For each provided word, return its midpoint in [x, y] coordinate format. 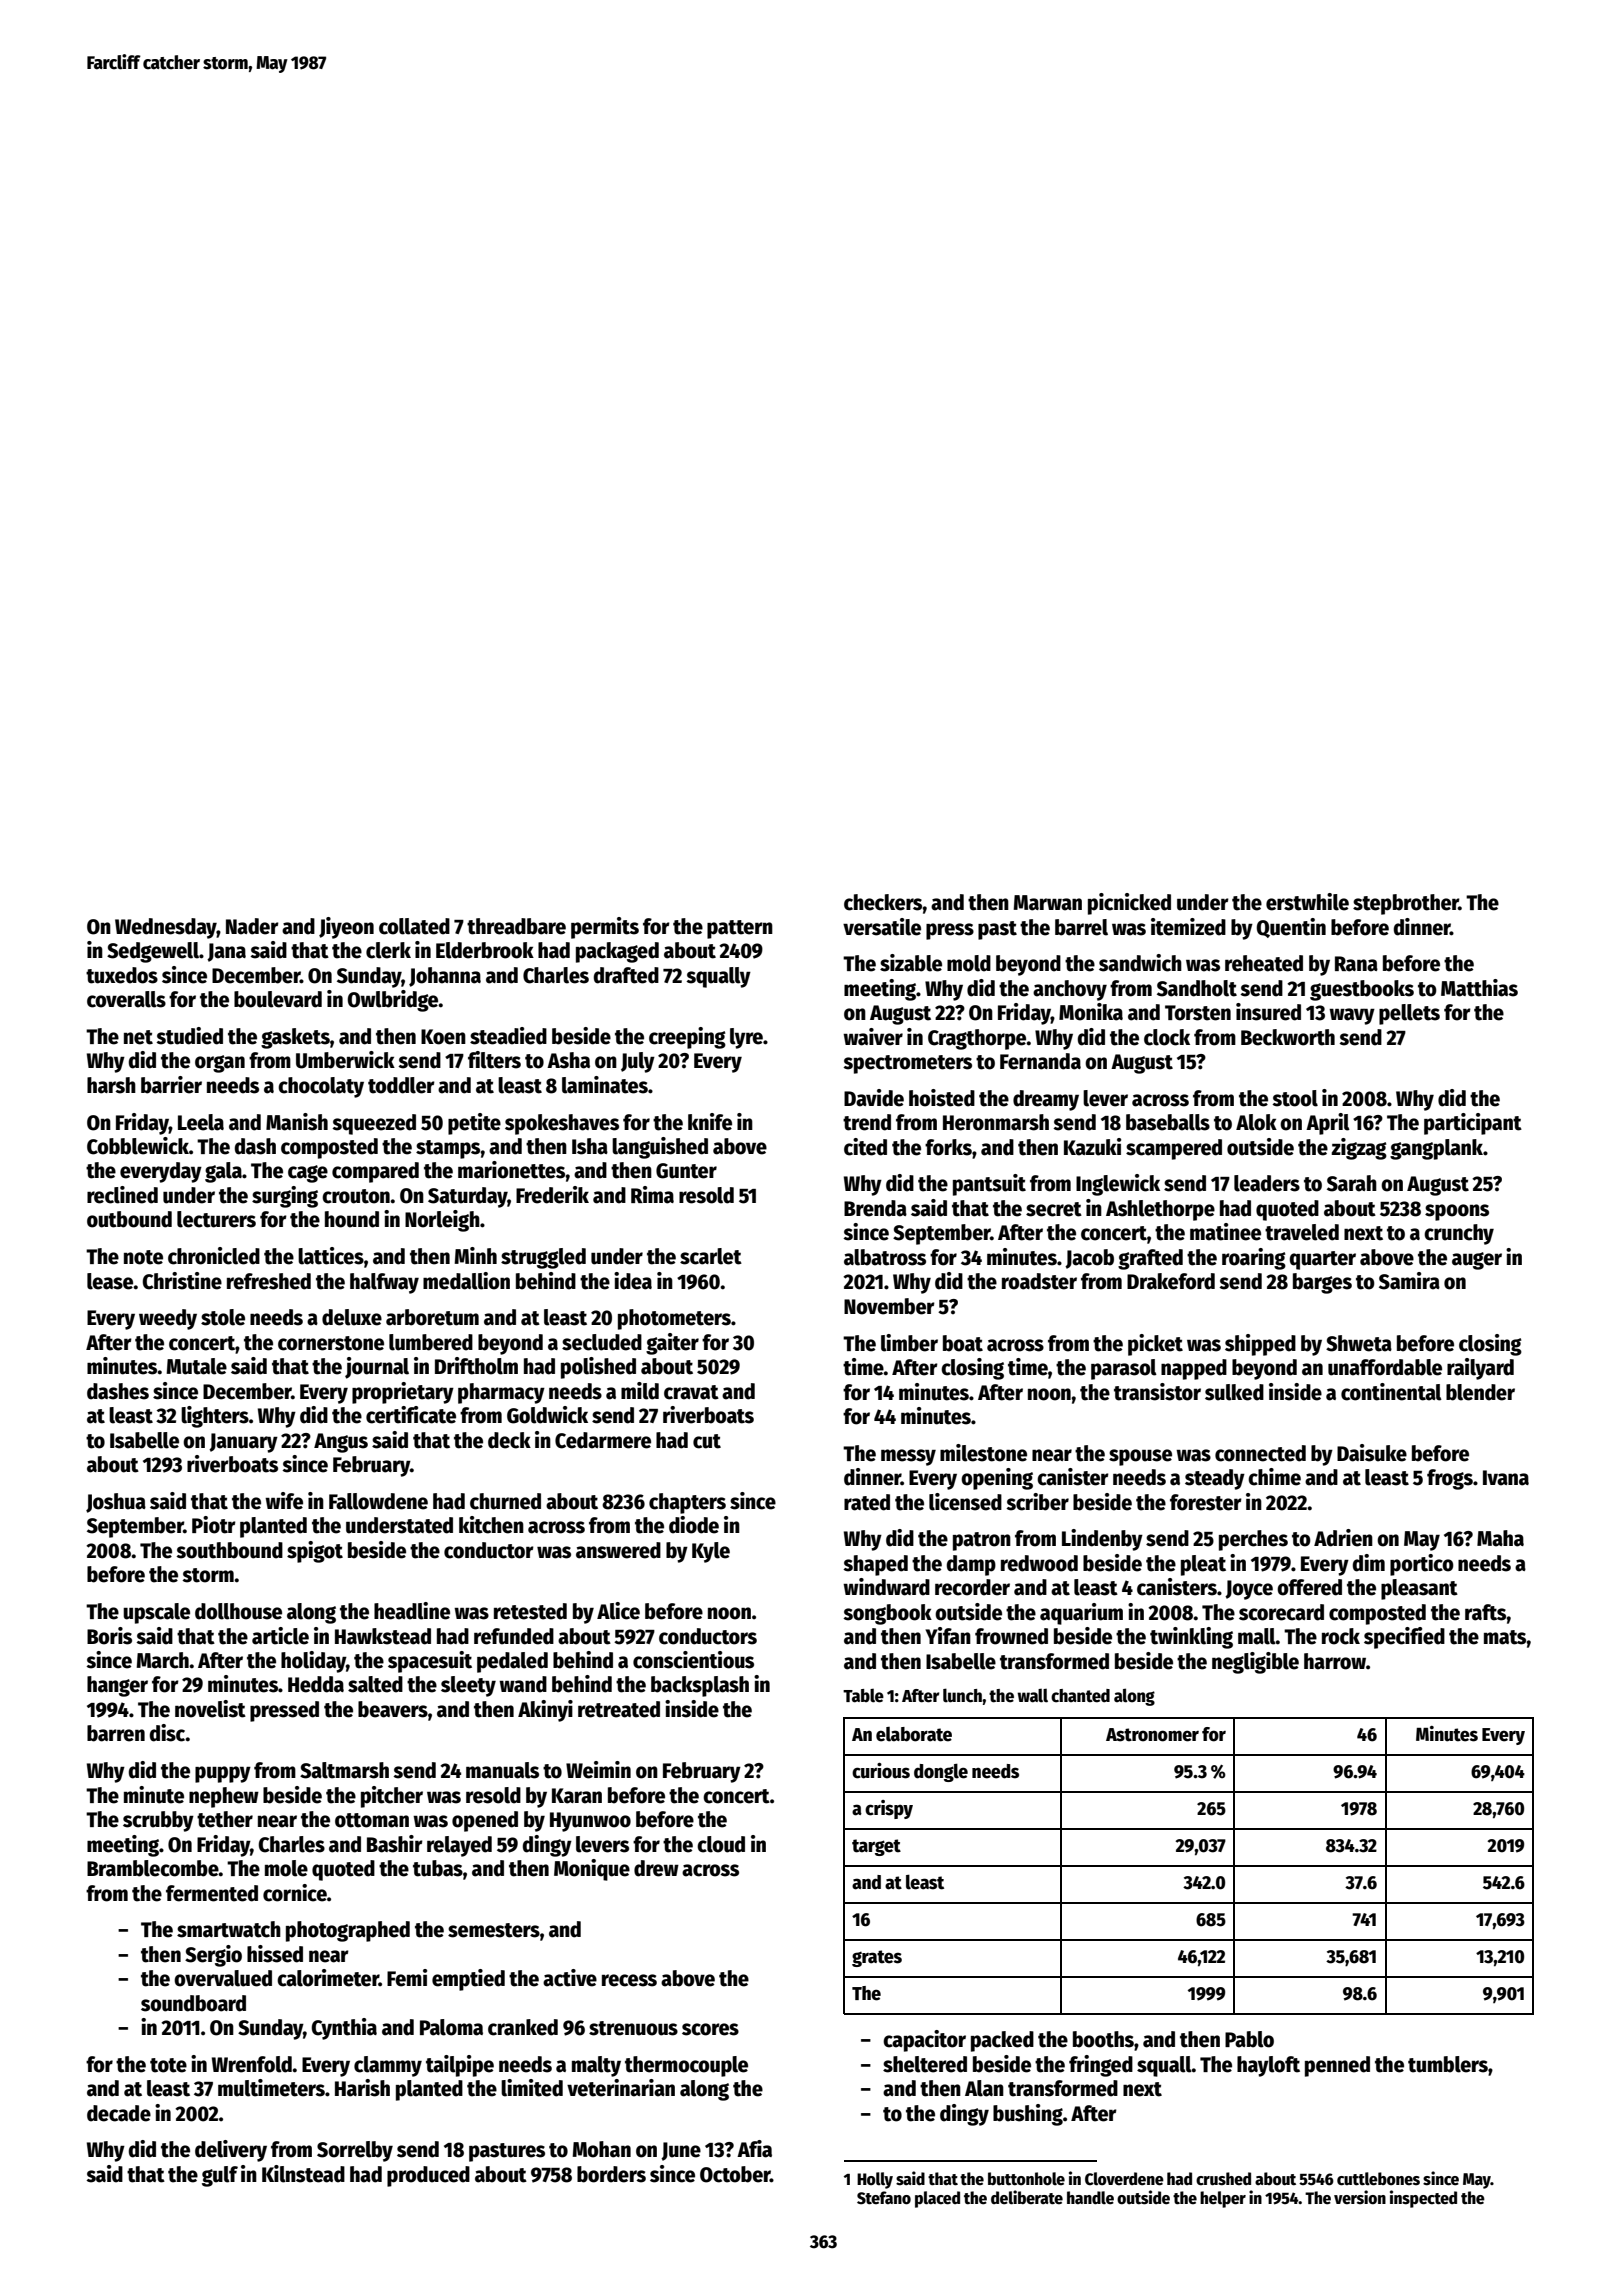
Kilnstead [303, 2174]
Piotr [214, 1525]
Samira [1409, 1281]
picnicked [1129, 904]
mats [1505, 1637]
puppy [223, 1774]
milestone [983, 1453]
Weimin [598, 1770]
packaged [617, 952]
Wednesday [166, 928]
